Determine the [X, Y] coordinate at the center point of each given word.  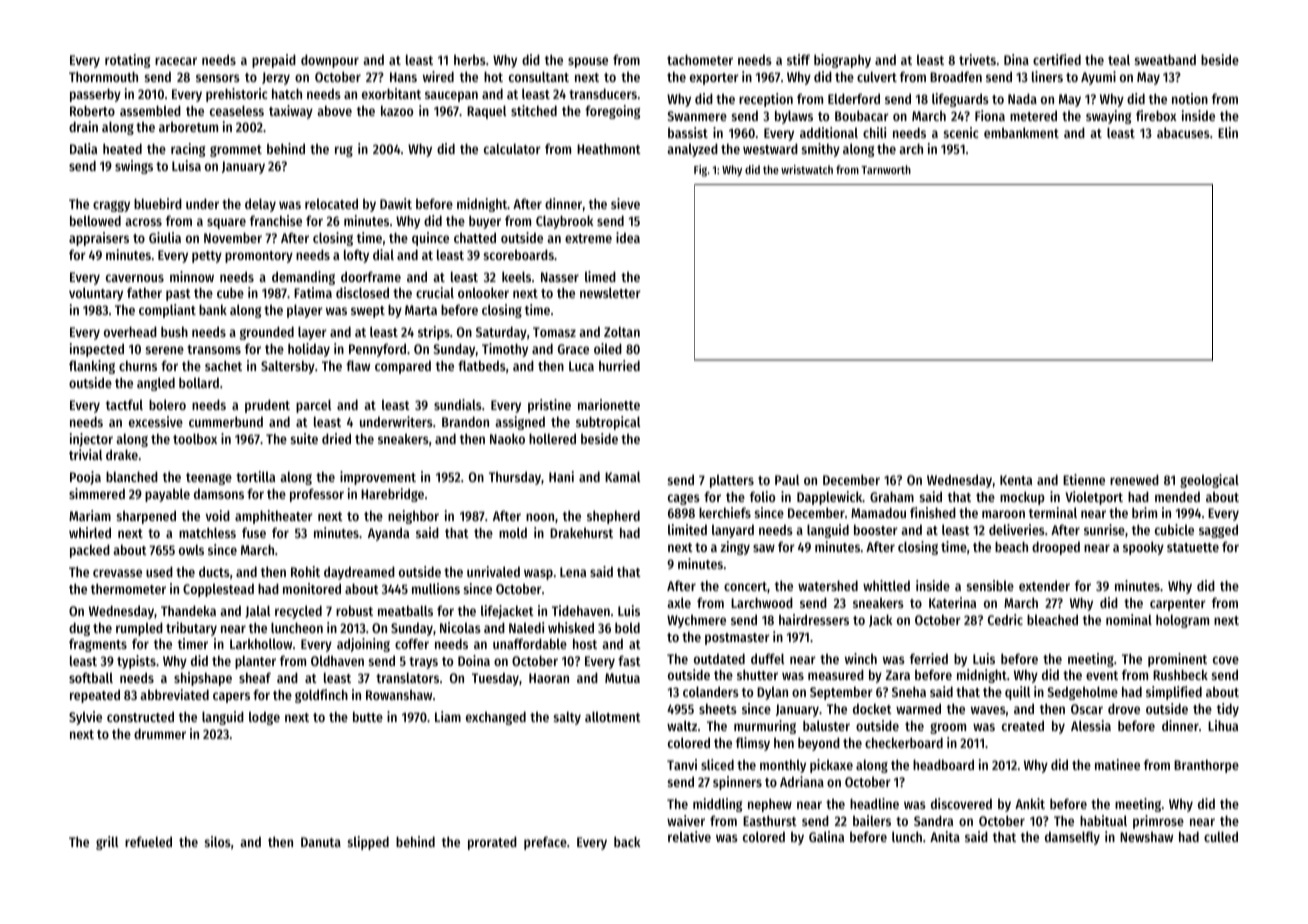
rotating [127, 61]
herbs [470, 59]
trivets [977, 59]
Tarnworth [886, 169]
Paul [787, 479]
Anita [945, 836]
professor [317, 495]
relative [689, 836]
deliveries [1017, 529]
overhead [130, 332]
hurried [619, 365]
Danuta [321, 842]
